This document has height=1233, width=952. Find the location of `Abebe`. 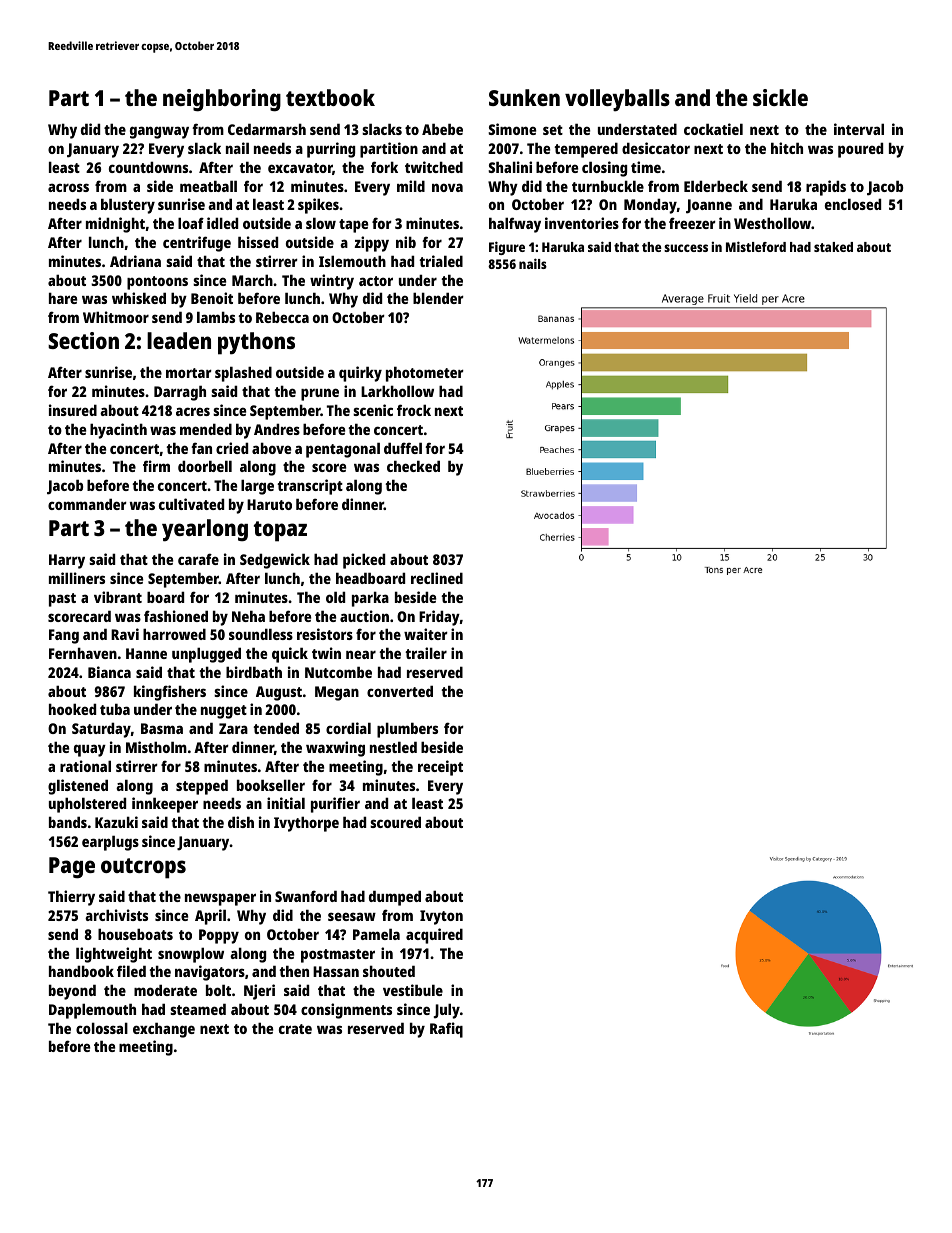

Abebe is located at coordinates (442, 129).
